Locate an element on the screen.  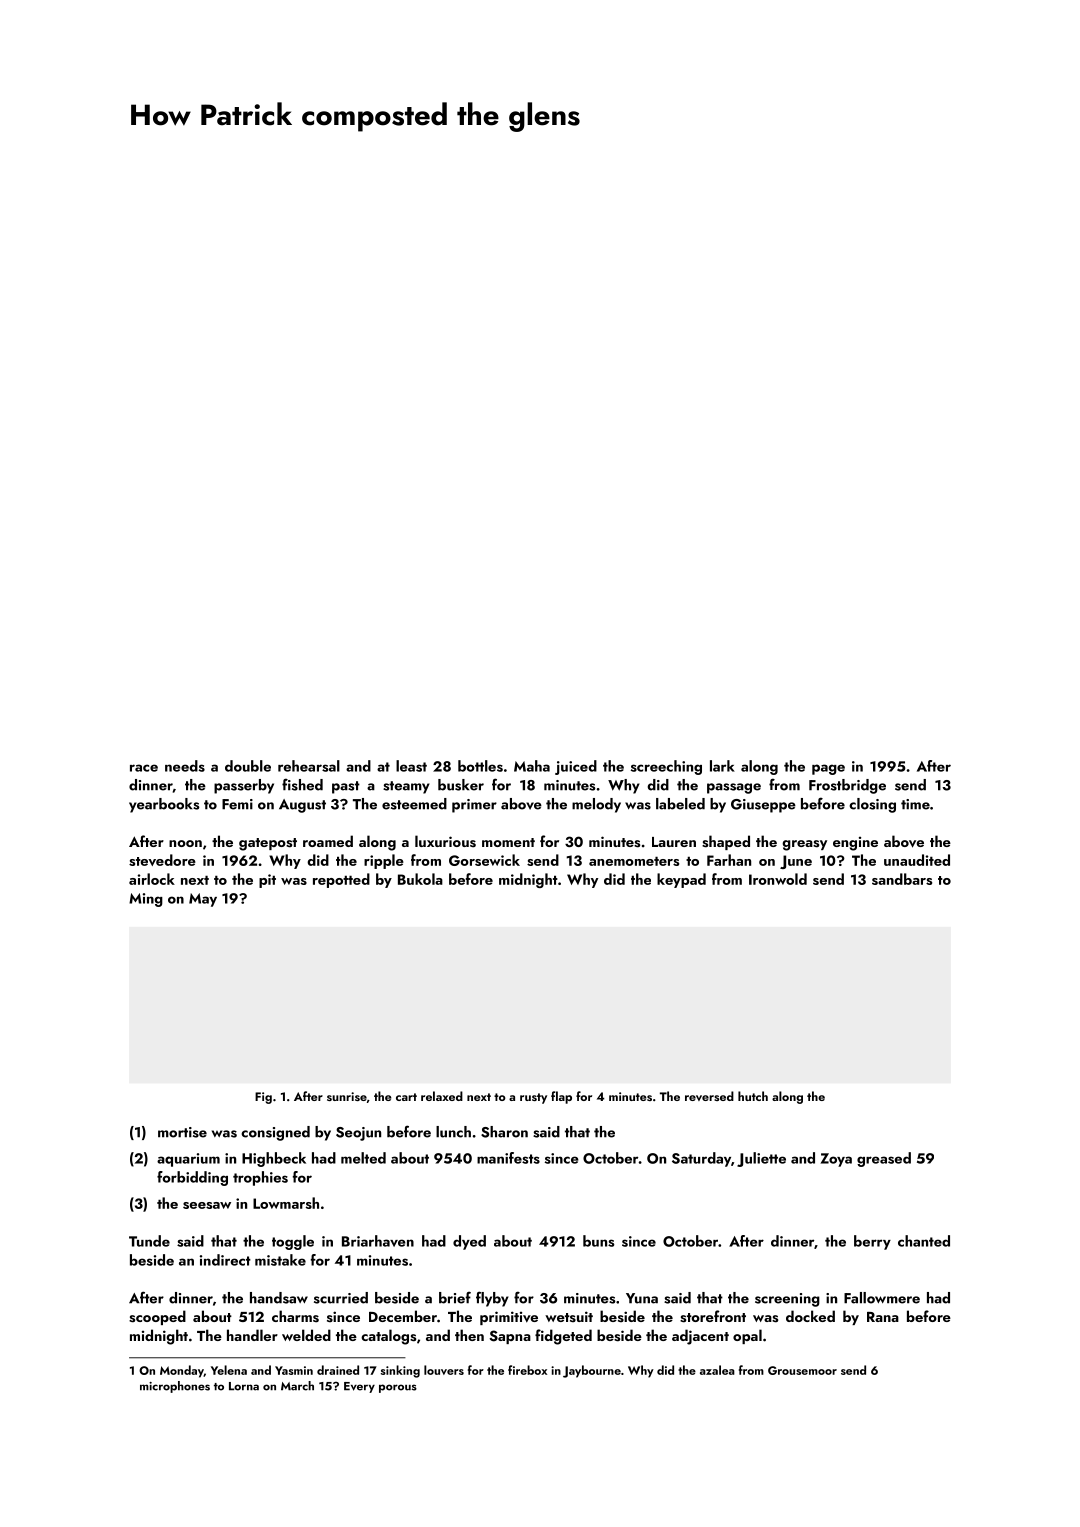
Bukola is located at coordinates (420, 879).
